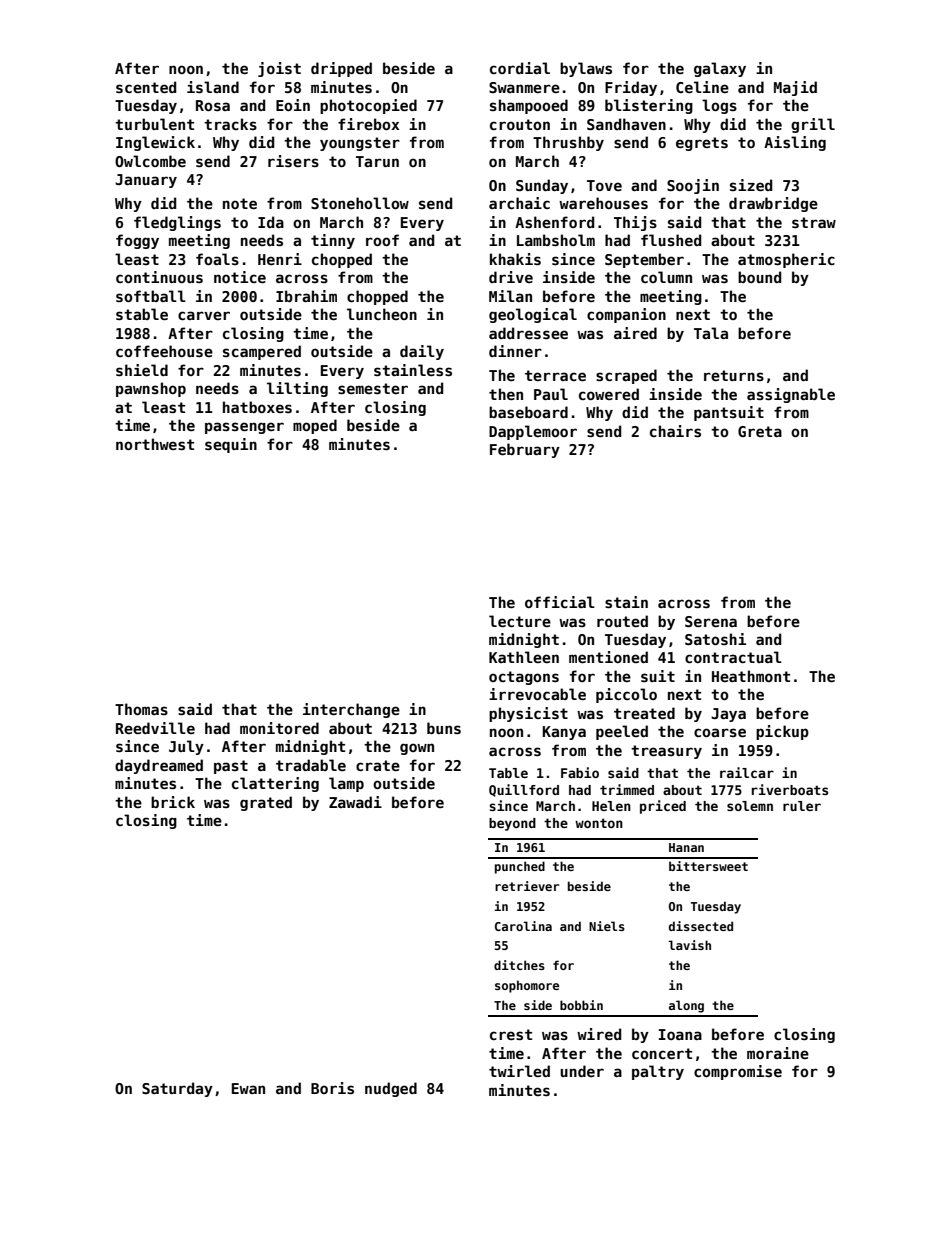  What do you see at coordinates (626, 376) in the screenshot?
I see `scraped` at bounding box center [626, 376].
